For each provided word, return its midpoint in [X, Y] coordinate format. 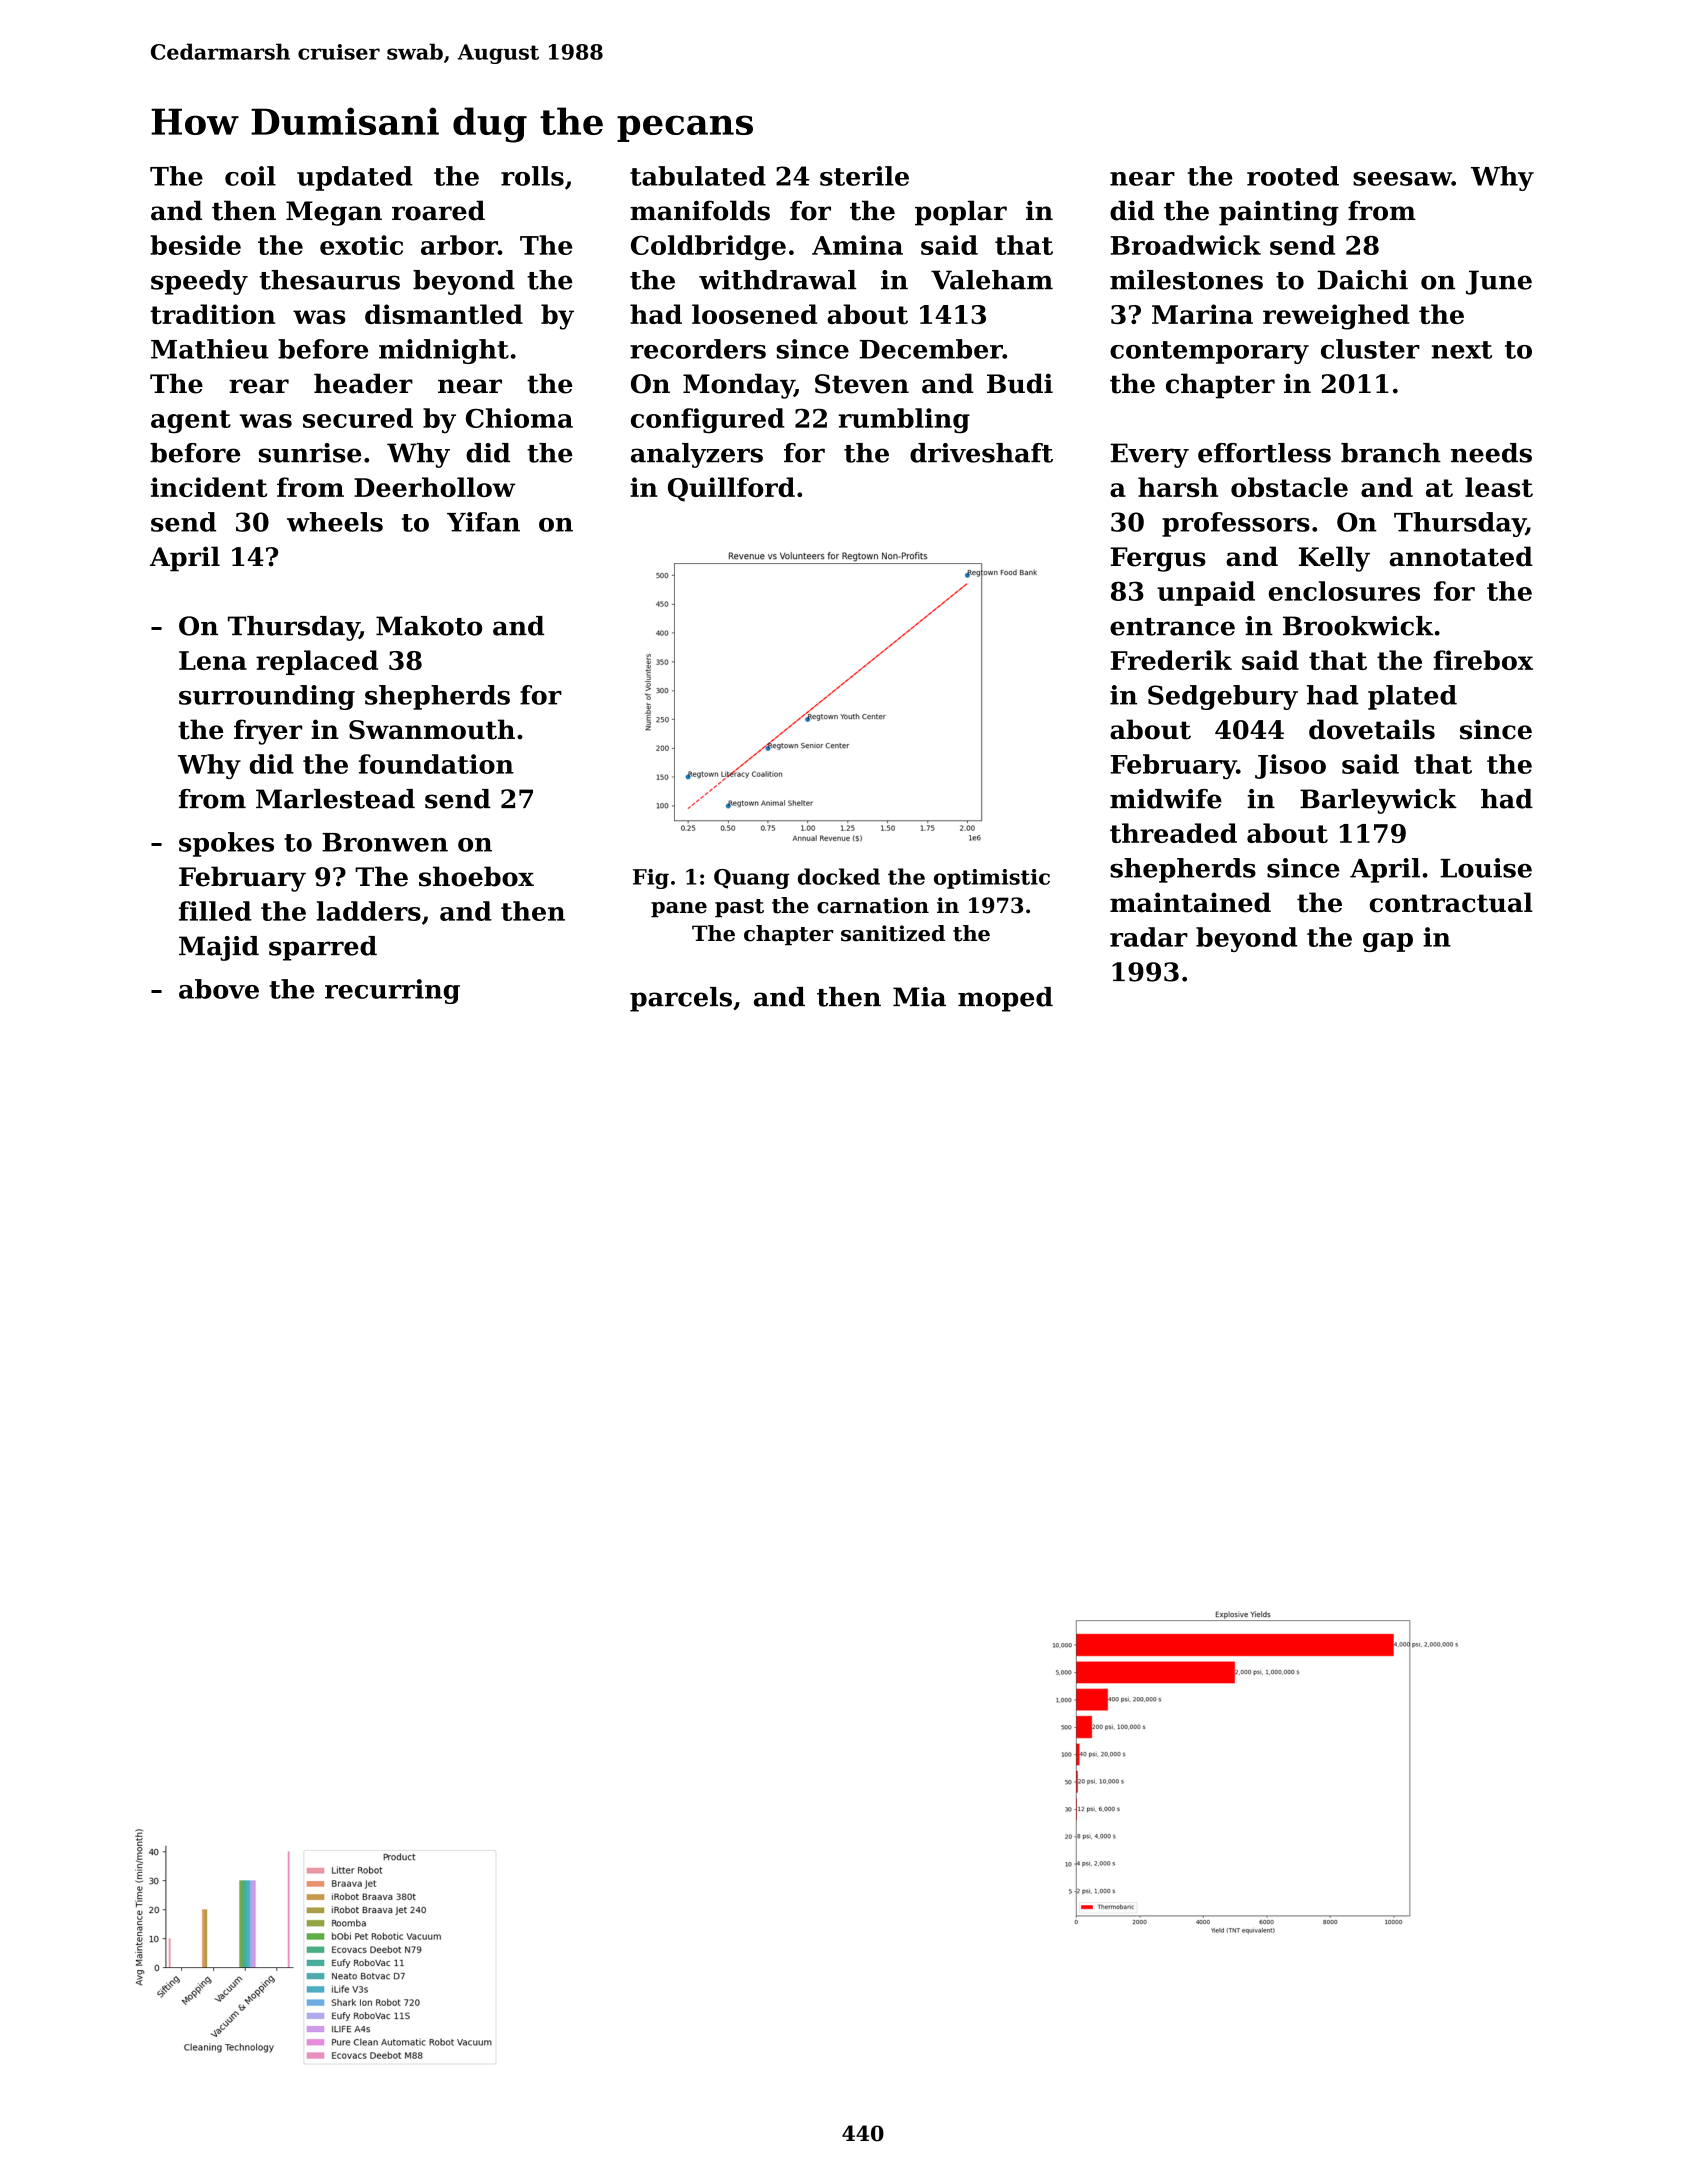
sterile [864, 176]
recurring [392, 991]
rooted [1293, 176]
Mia [919, 997]
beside [195, 245]
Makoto [429, 626]
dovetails [1372, 729]
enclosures [1344, 591]
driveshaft [981, 453]
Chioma [519, 418]
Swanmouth [432, 729]
